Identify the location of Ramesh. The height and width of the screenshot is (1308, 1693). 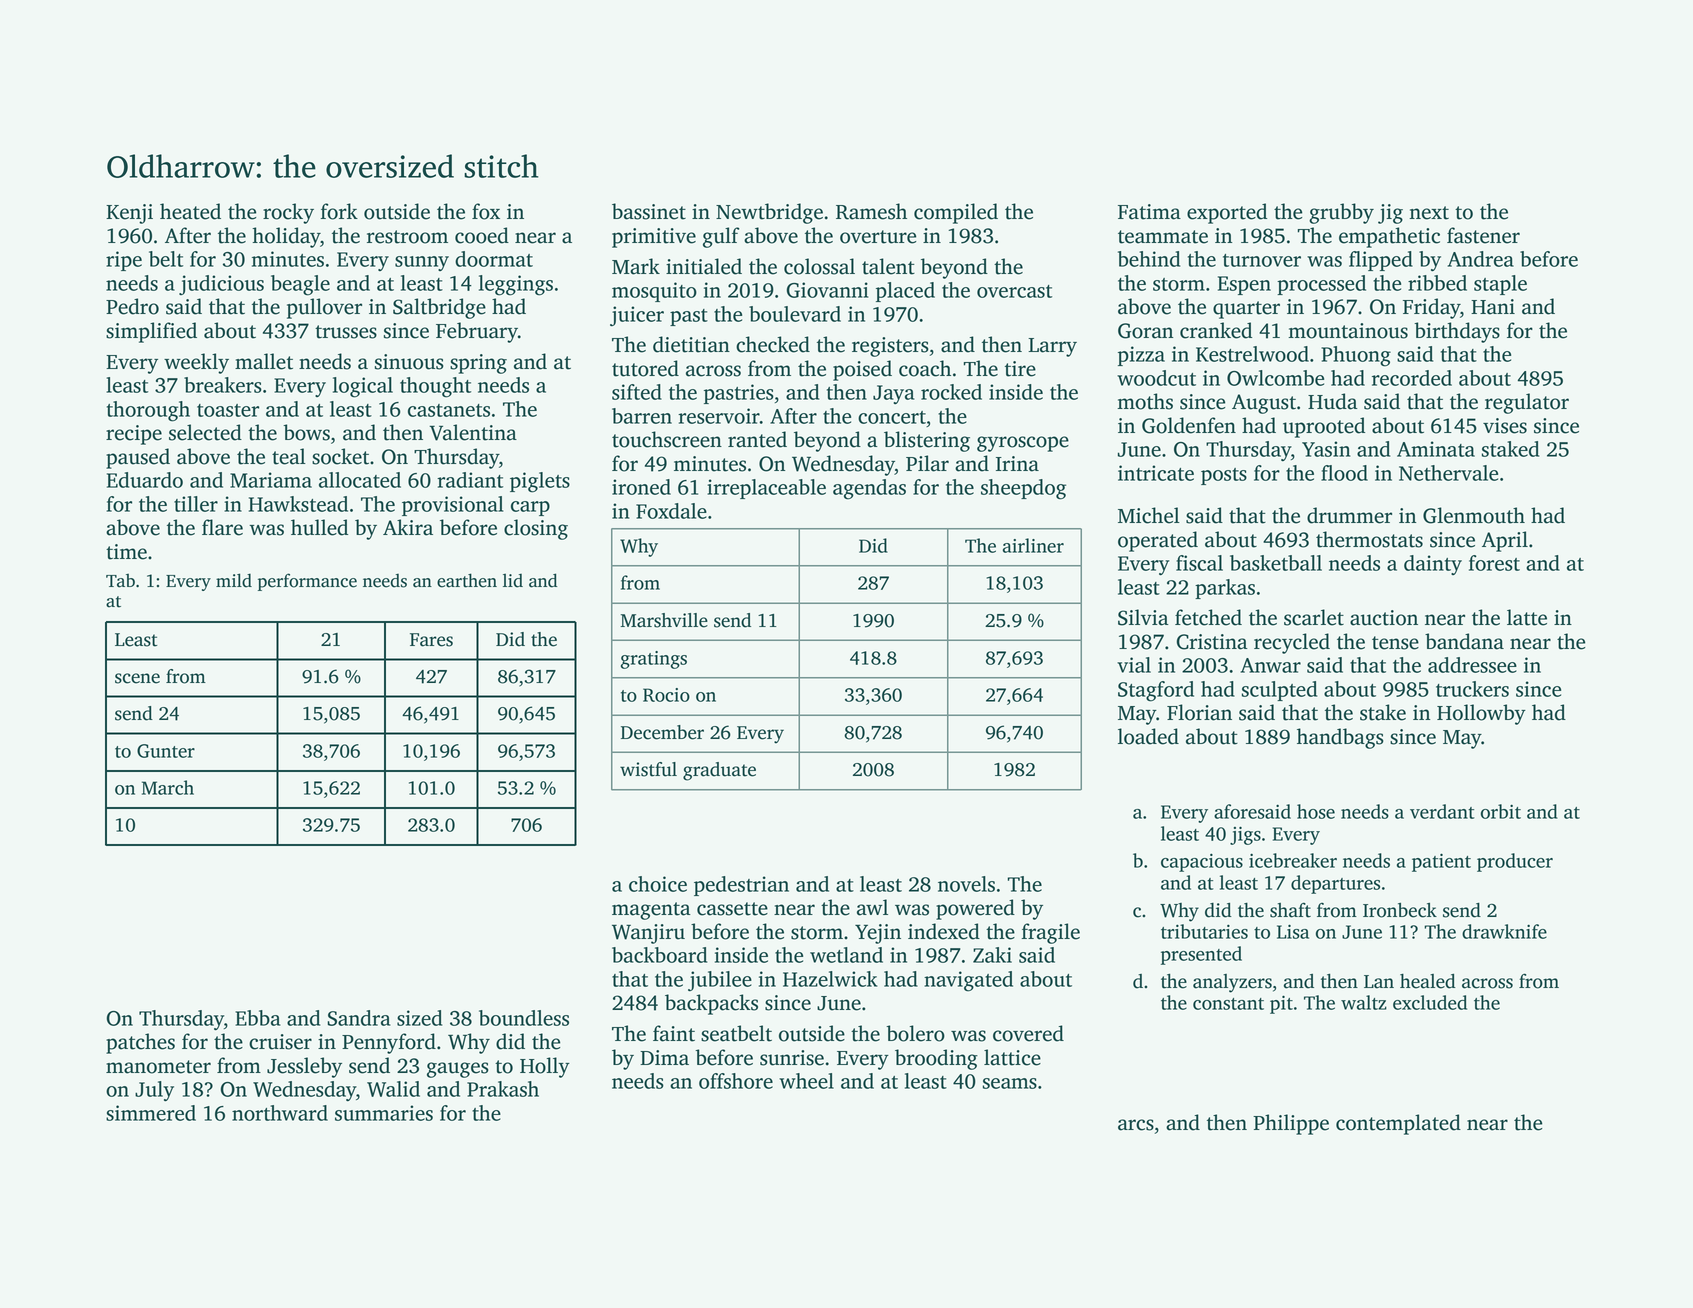
(871, 211).
